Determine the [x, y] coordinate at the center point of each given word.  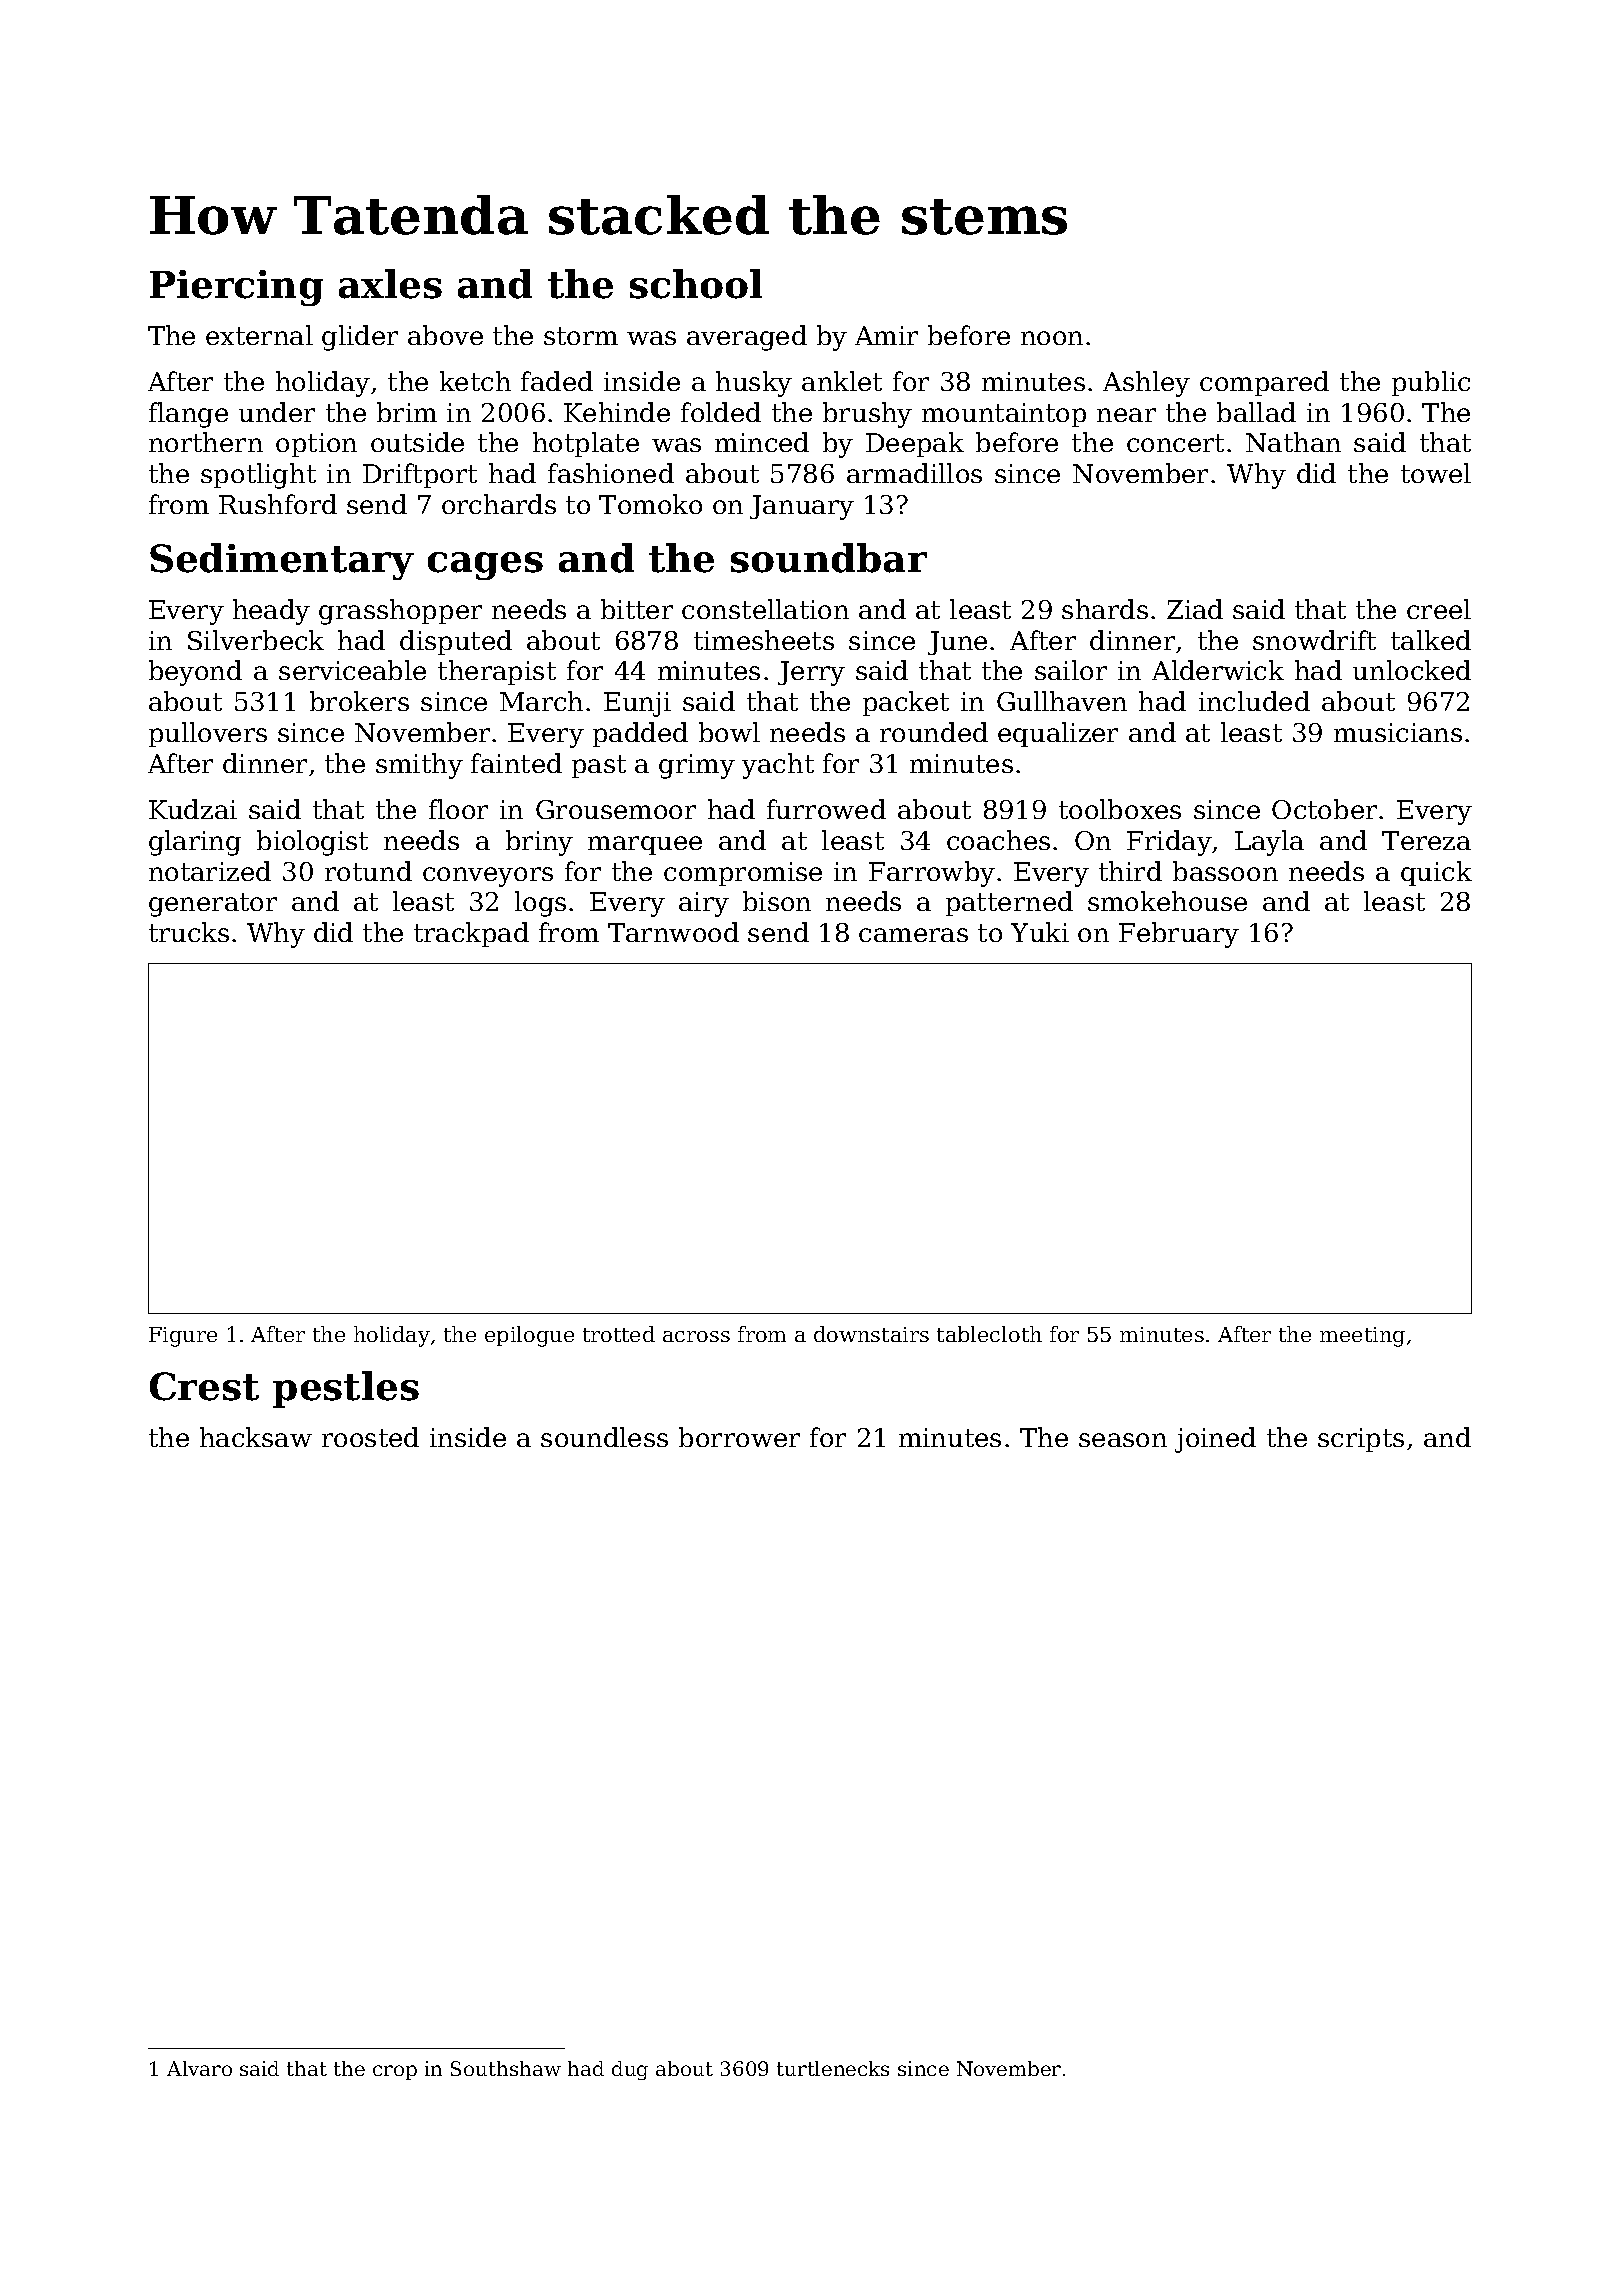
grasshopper [400, 612]
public [1431, 383]
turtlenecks [833, 2068]
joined [1215, 1440]
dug [630, 2070]
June [957, 643]
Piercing [236, 288]
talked [1431, 640]
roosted [370, 1437]
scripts [1361, 1440]
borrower [739, 1437]
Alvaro [199, 2068]
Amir [886, 335]
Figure [183, 1337]
